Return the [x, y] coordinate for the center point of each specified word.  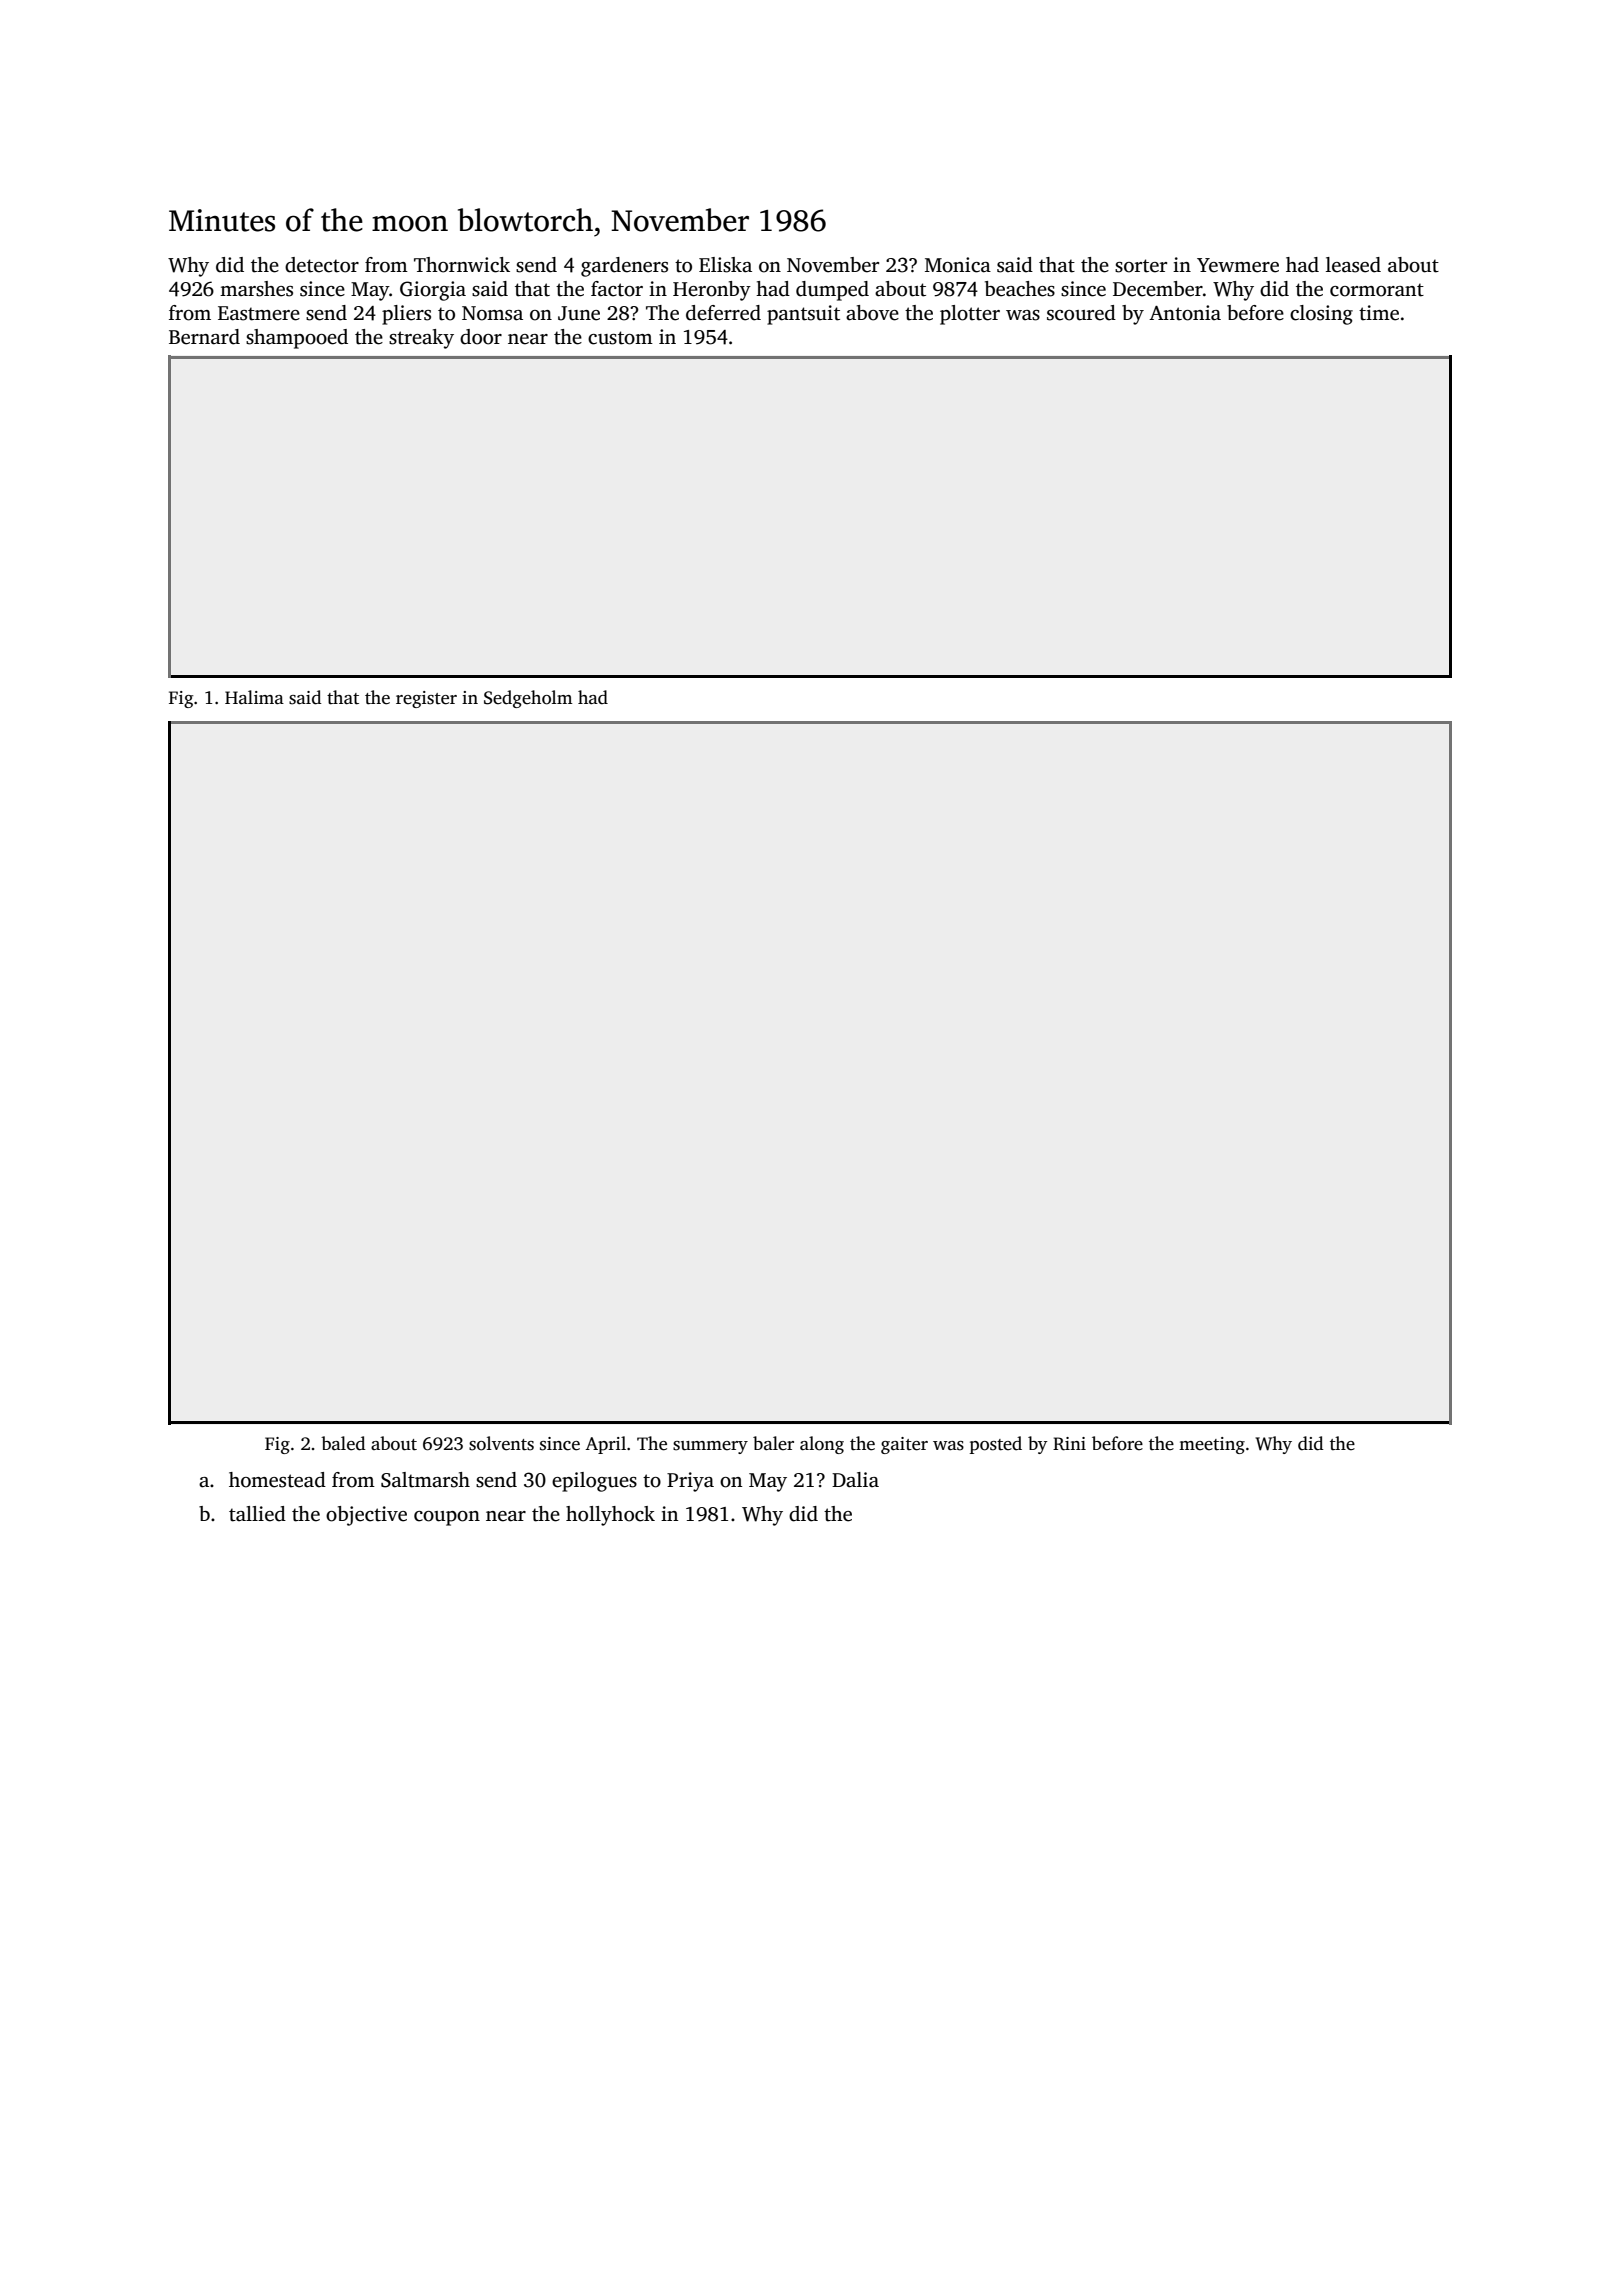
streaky [421, 339]
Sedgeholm [528, 699]
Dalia [855, 1480]
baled [343, 1443]
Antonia [1185, 313]
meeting [1212, 1445]
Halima [254, 697]
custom [620, 338]
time [1379, 313]
